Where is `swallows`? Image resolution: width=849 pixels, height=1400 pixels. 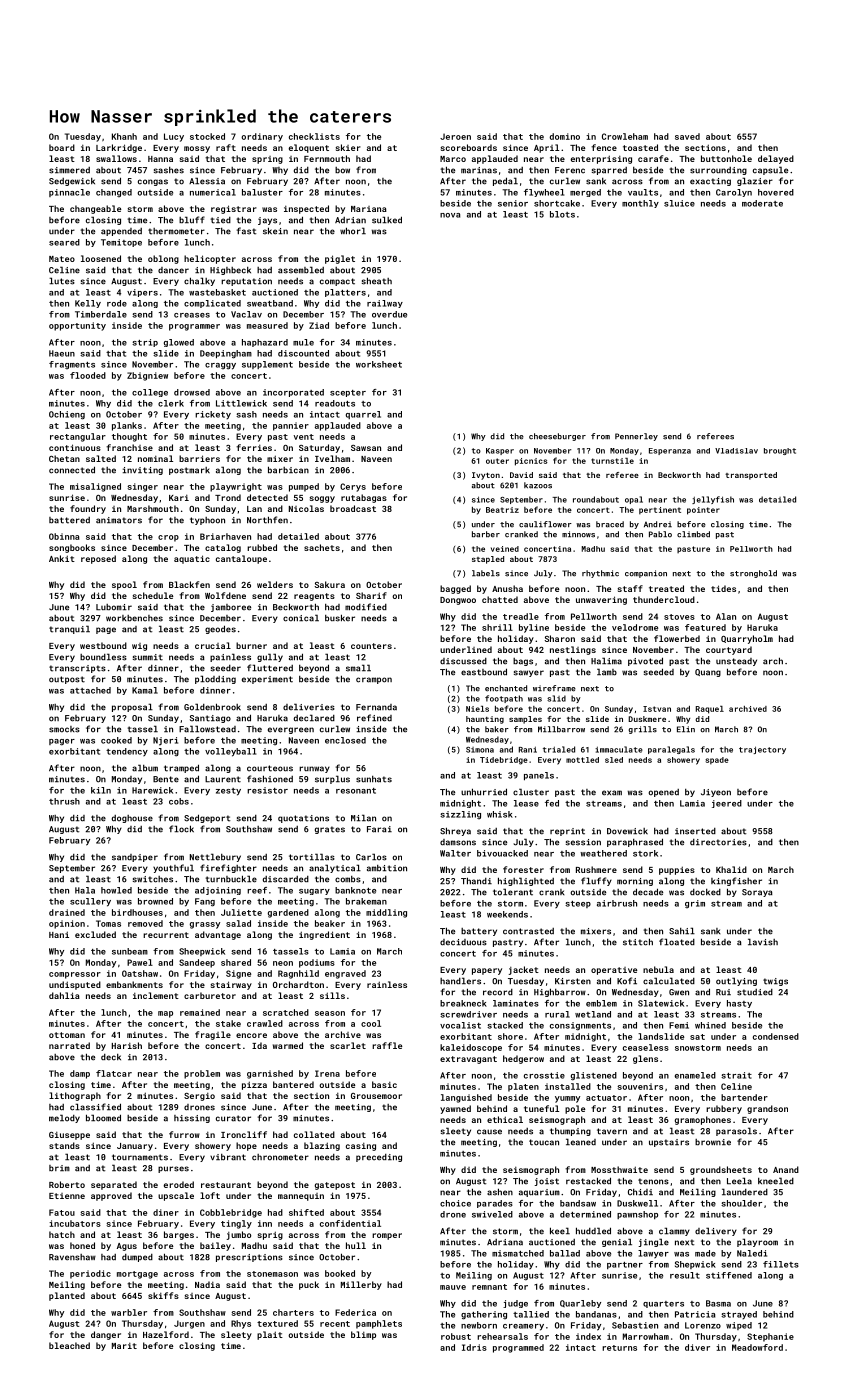 swallows is located at coordinates (116, 158).
